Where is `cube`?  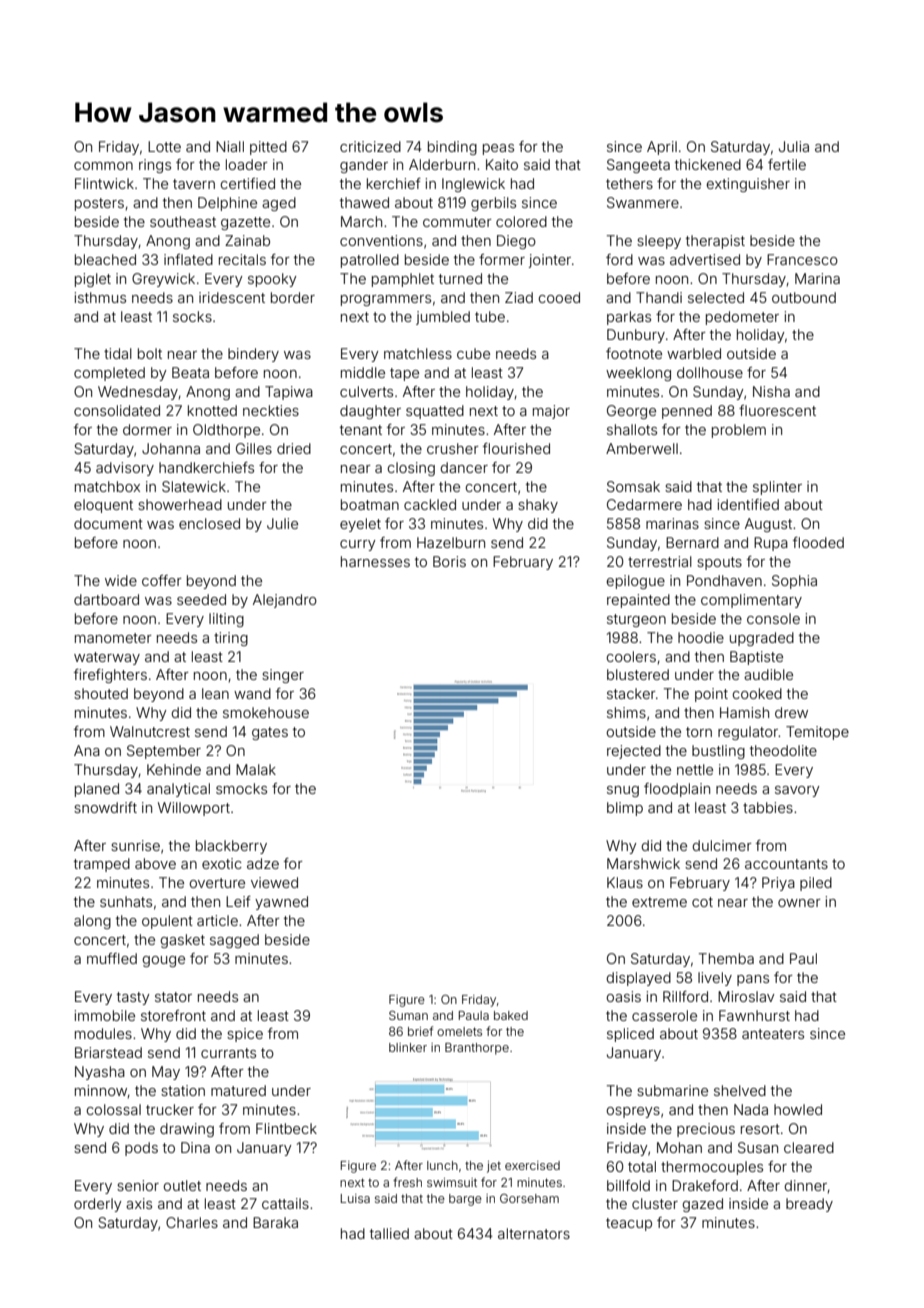 cube is located at coordinates (473, 353).
